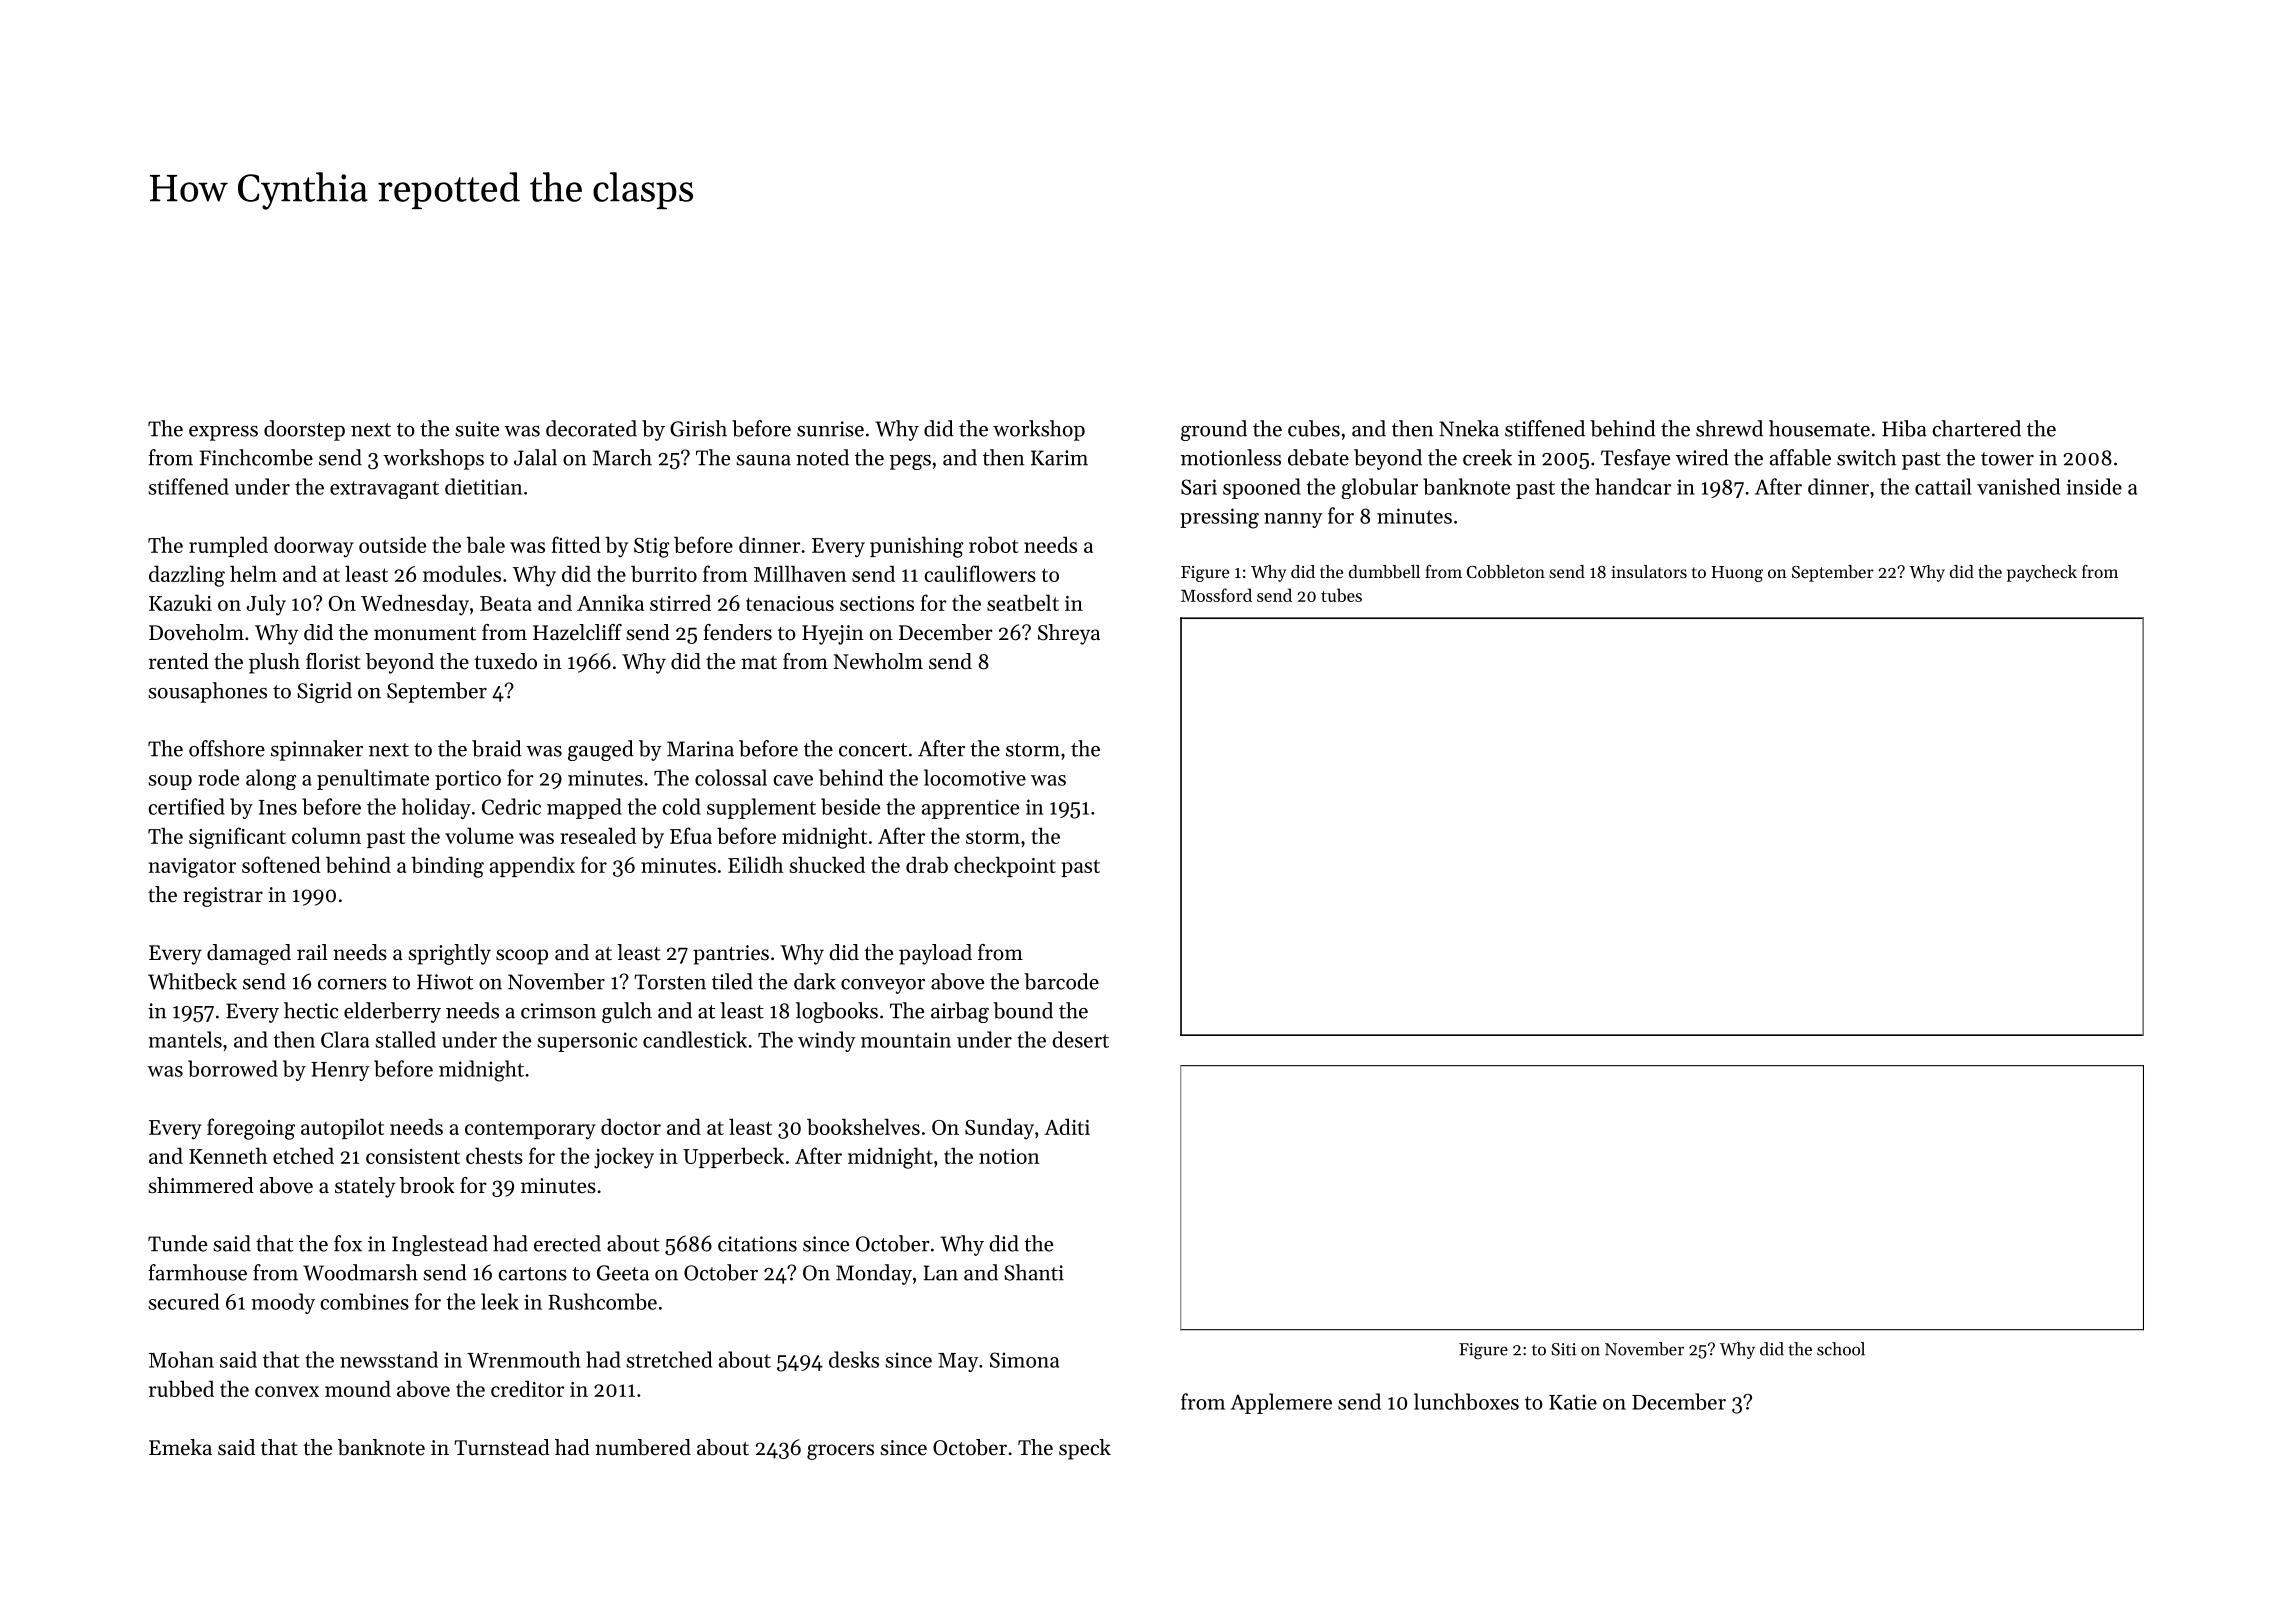 Image resolution: width=2292 pixels, height=1620 pixels. Describe the element at coordinates (249, 954) in the image. I see `damaged` at that location.
